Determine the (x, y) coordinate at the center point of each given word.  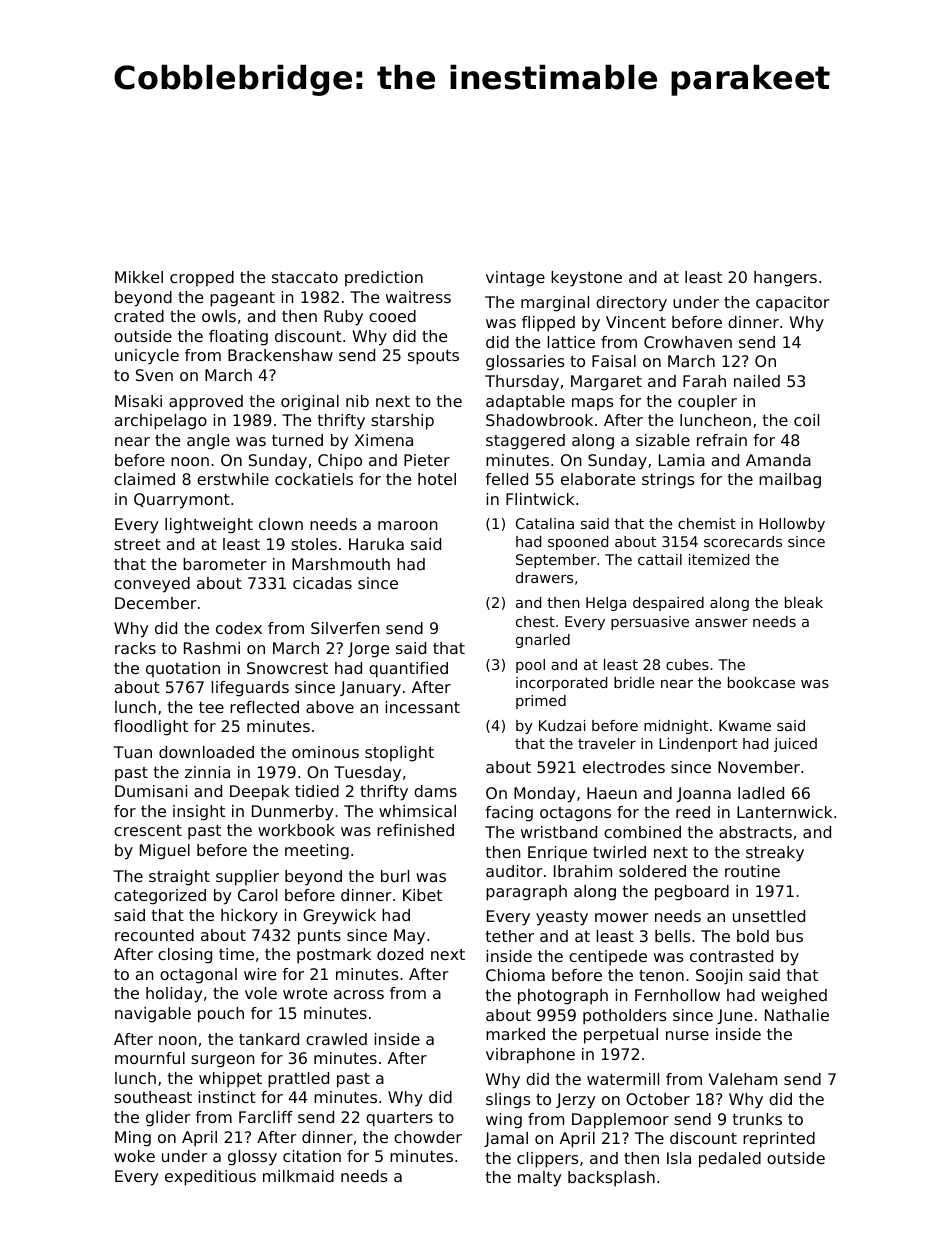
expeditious (210, 1178)
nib (357, 401)
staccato (305, 277)
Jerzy (575, 1101)
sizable (663, 440)
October (658, 1099)
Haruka (376, 544)
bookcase (761, 682)
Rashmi (212, 648)
